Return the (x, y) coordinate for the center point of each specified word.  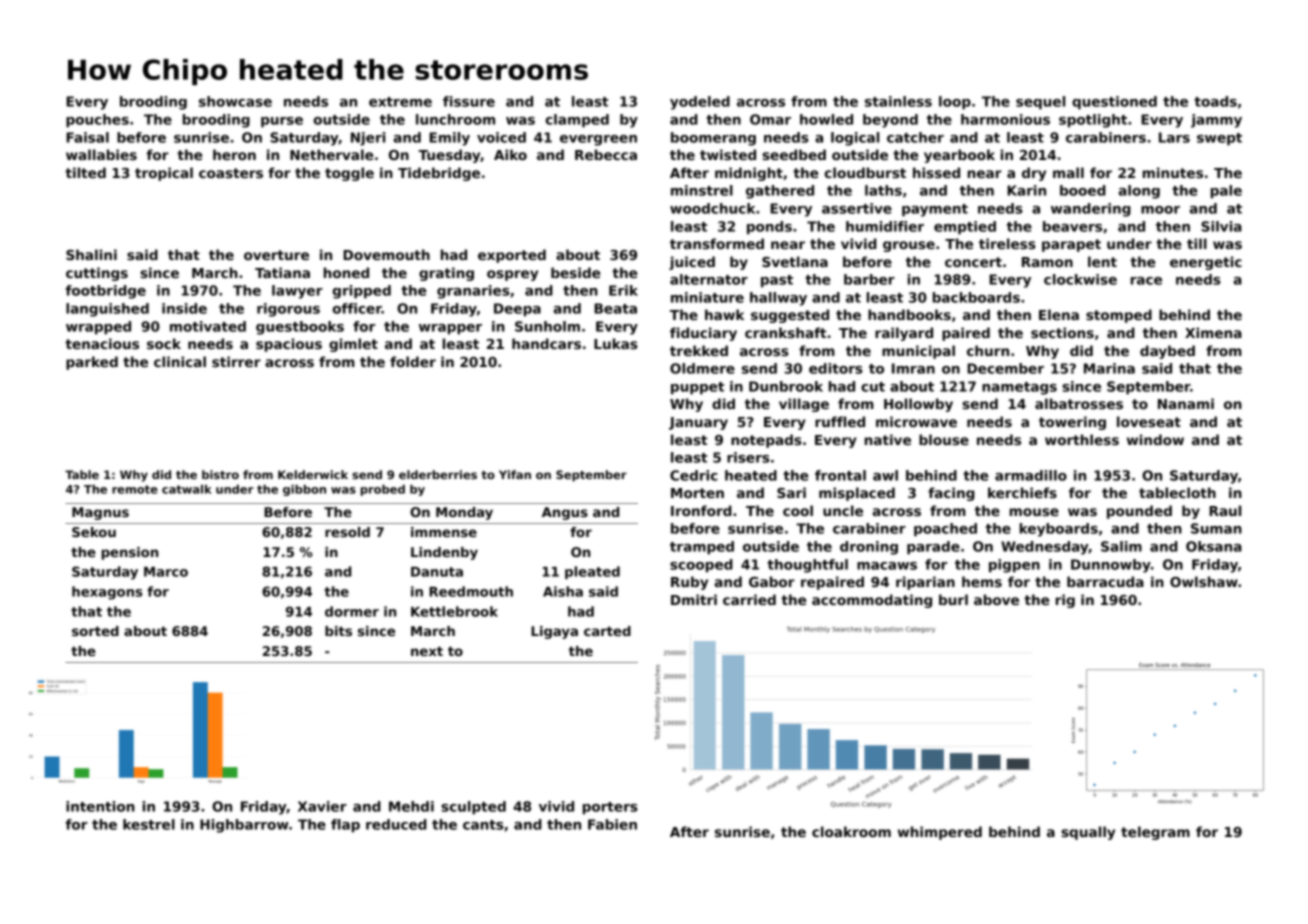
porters (610, 808)
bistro (220, 474)
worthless (1082, 439)
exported (512, 256)
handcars (546, 343)
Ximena (1213, 332)
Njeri (368, 139)
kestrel (149, 824)
